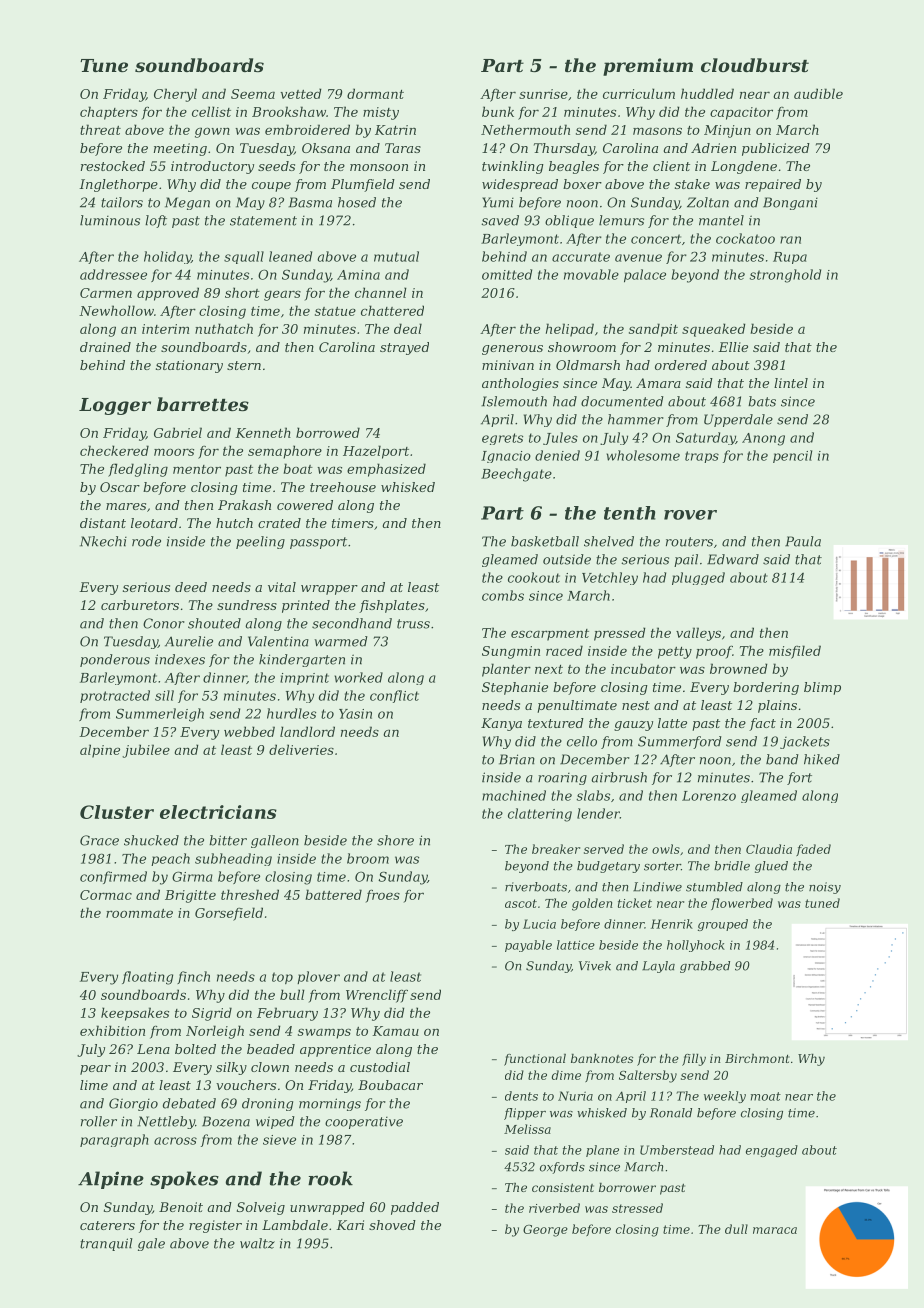 This screenshot has width=924, height=1308. Describe the element at coordinates (211, 111) in the screenshot. I see `cellist` at that location.
